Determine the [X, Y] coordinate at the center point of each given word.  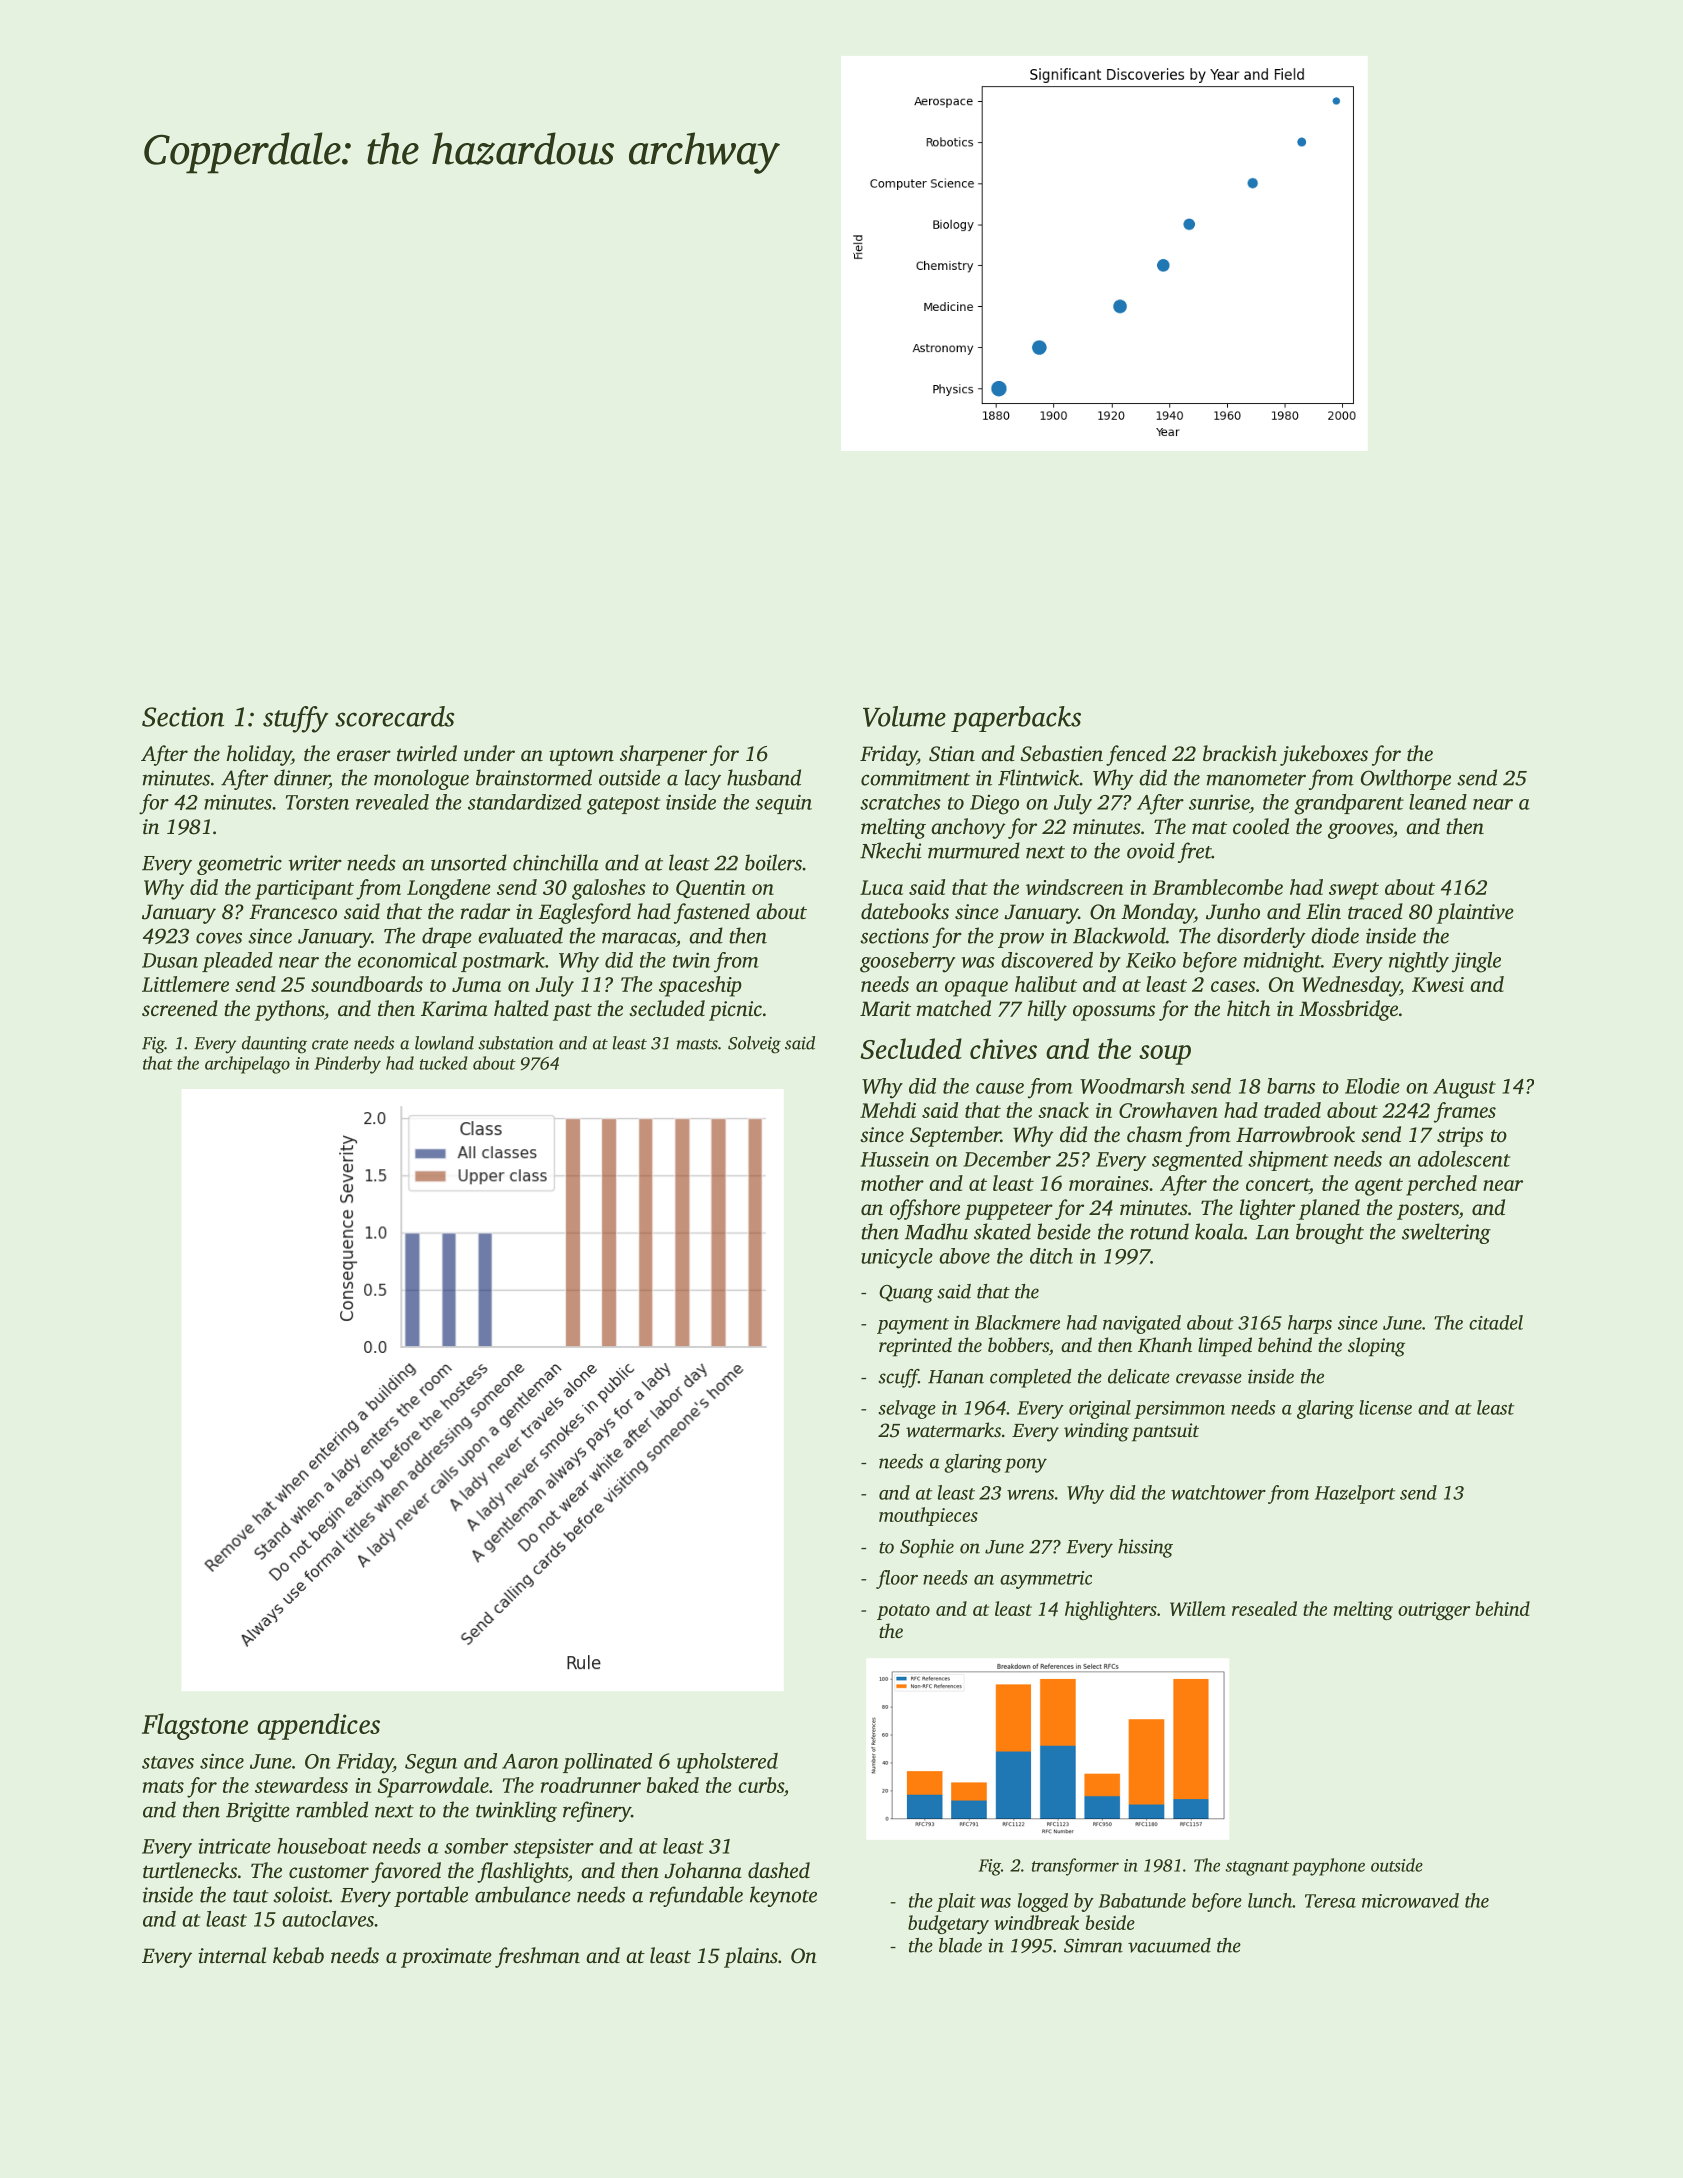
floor [897, 1579]
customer [329, 1871]
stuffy [296, 719]
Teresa [1330, 1901]
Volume [904, 716]
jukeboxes [1324, 755]
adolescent [1464, 1159]
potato [903, 1612]
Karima [454, 1009]
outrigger [1434, 1611]
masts [697, 1044]
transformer [1075, 1867]
